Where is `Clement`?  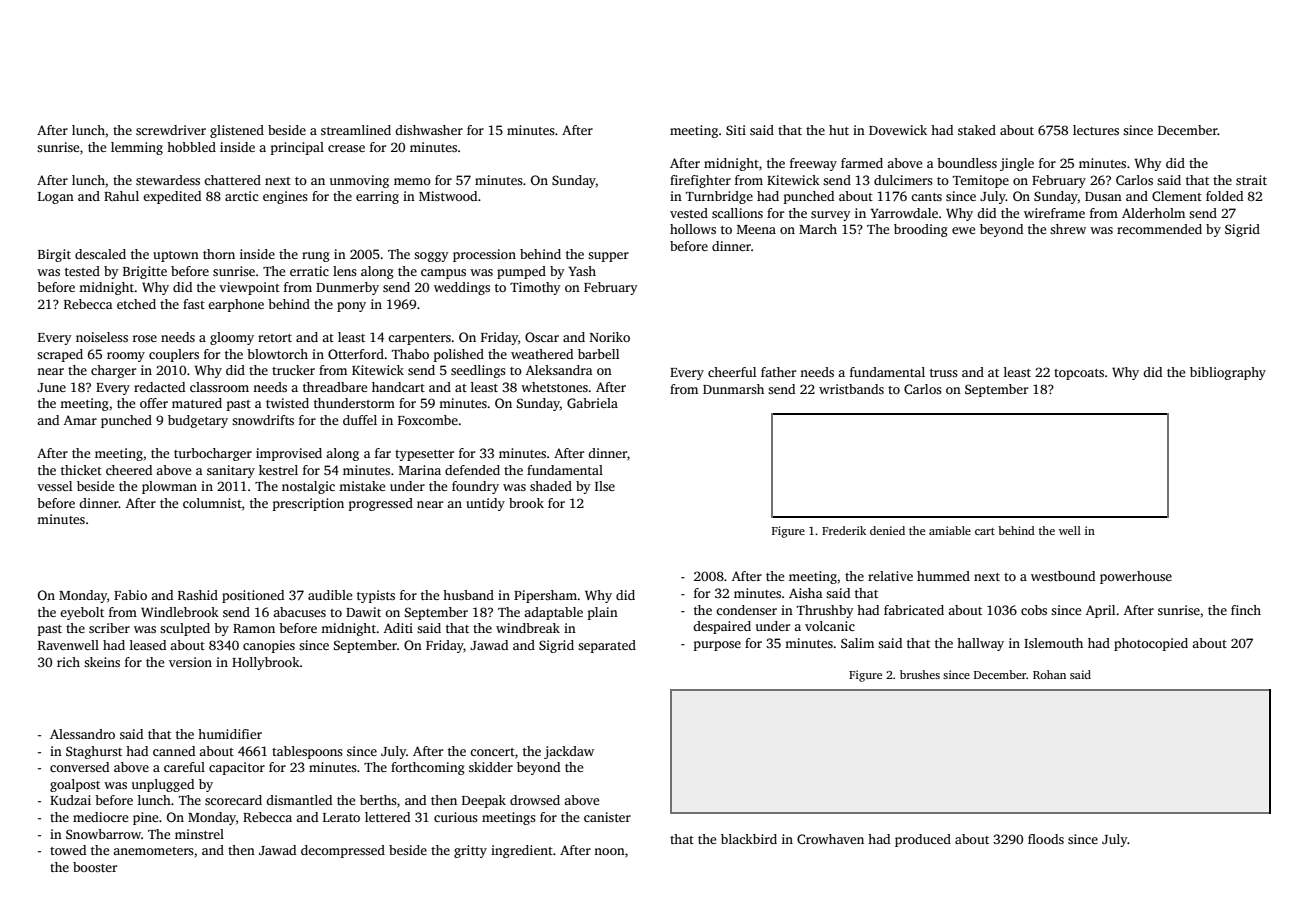
Clement is located at coordinates (1177, 196).
